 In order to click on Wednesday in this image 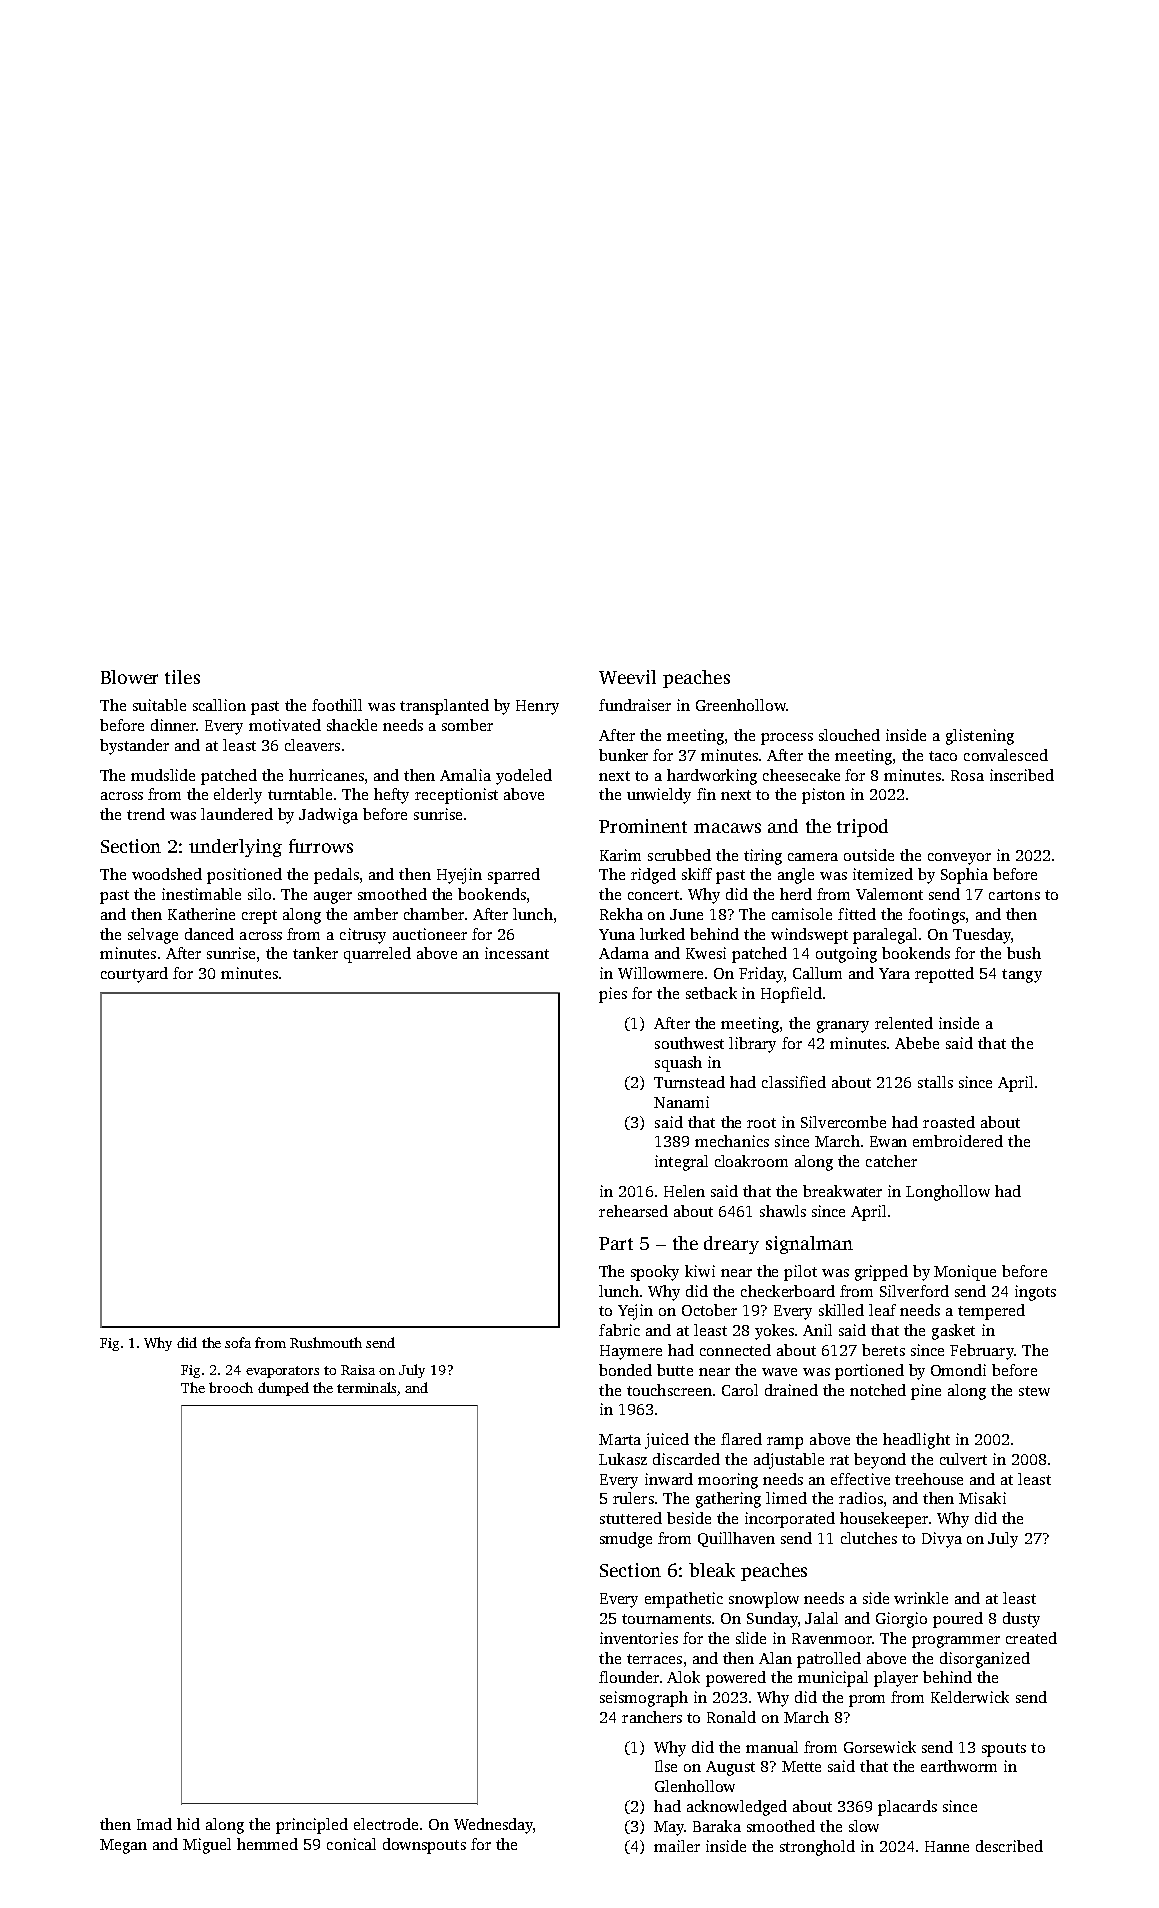, I will do `click(493, 1826)`.
